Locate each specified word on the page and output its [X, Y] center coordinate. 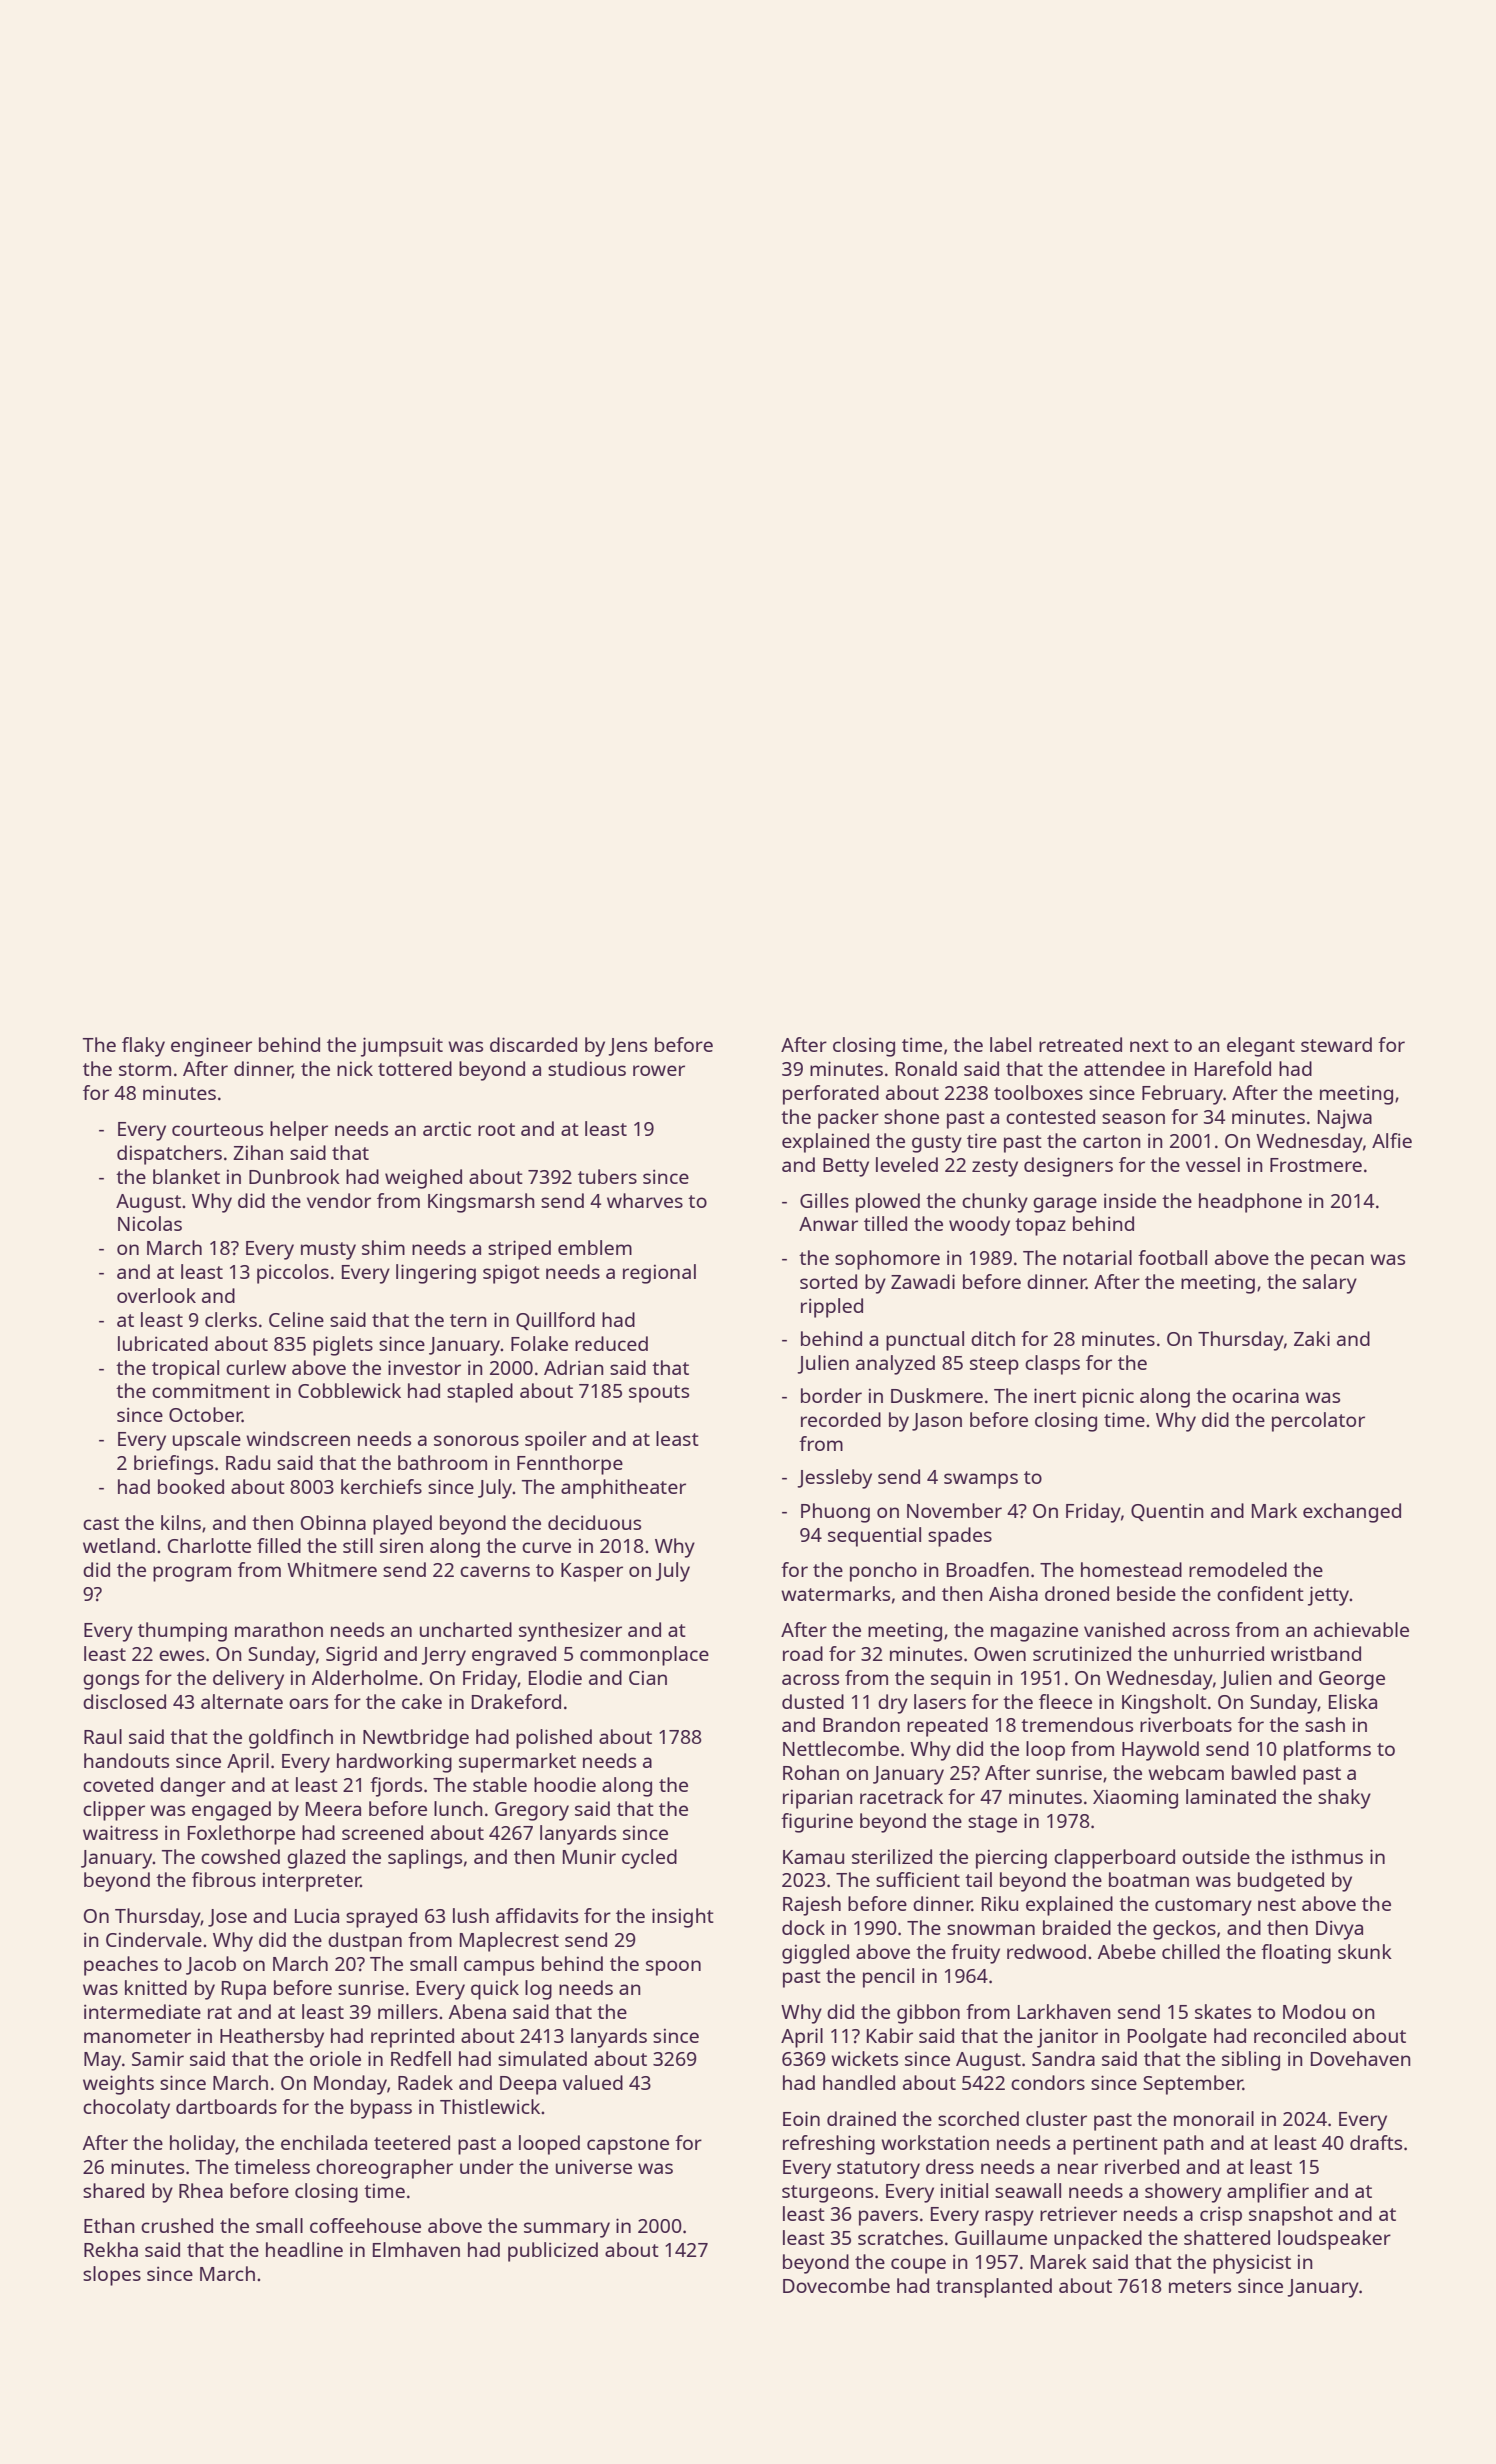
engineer [211, 1047]
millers [408, 2011]
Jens [627, 1047]
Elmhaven [416, 2249]
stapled [480, 1393]
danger [193, 1787]
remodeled [1238, 1569]
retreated [1080, 1044]
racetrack [901, 1796]
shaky [1344, 1799]
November [954, 1510]
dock [803, 1927]
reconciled [1300, 2035]
